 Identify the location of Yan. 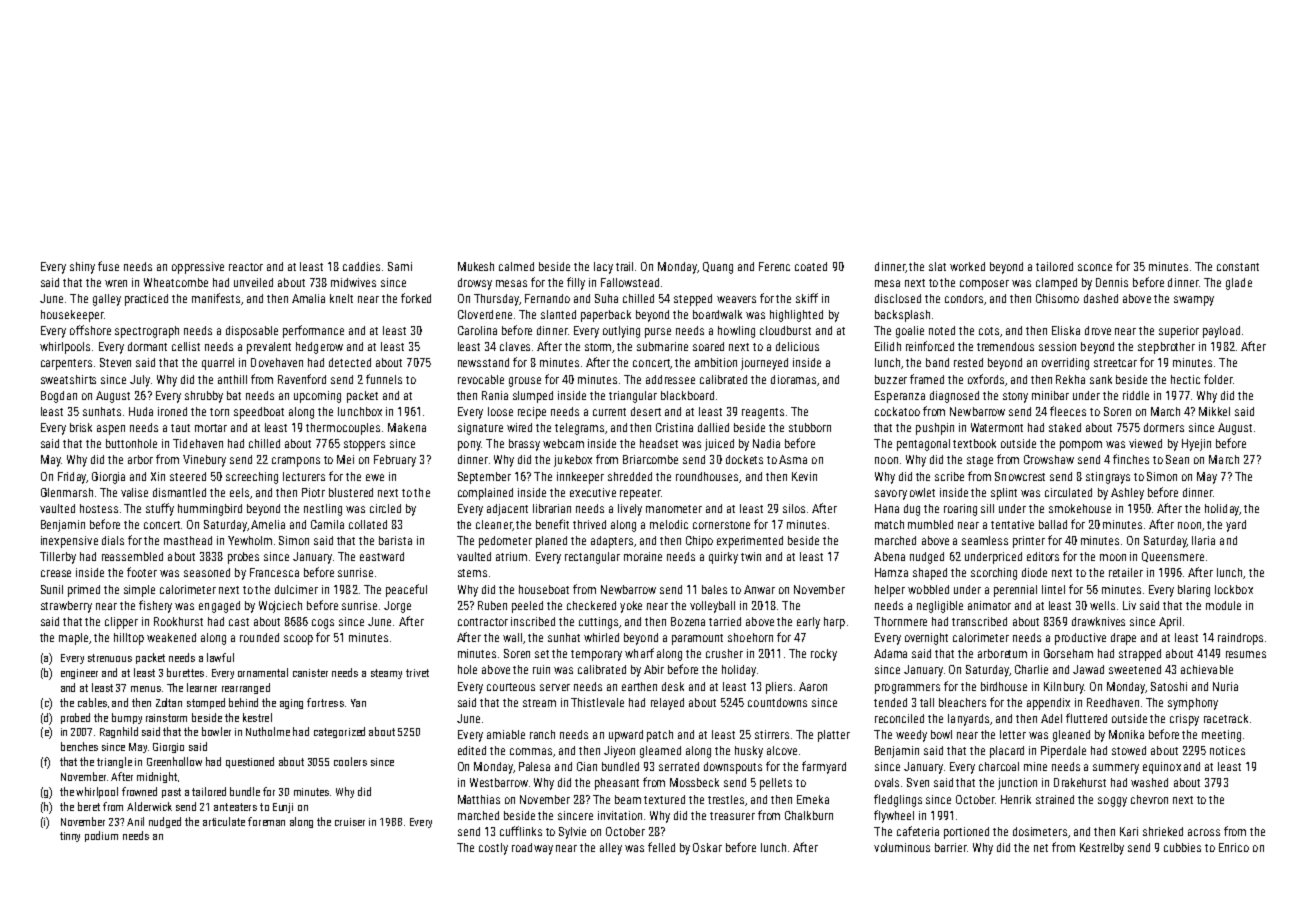
(358, 703).
